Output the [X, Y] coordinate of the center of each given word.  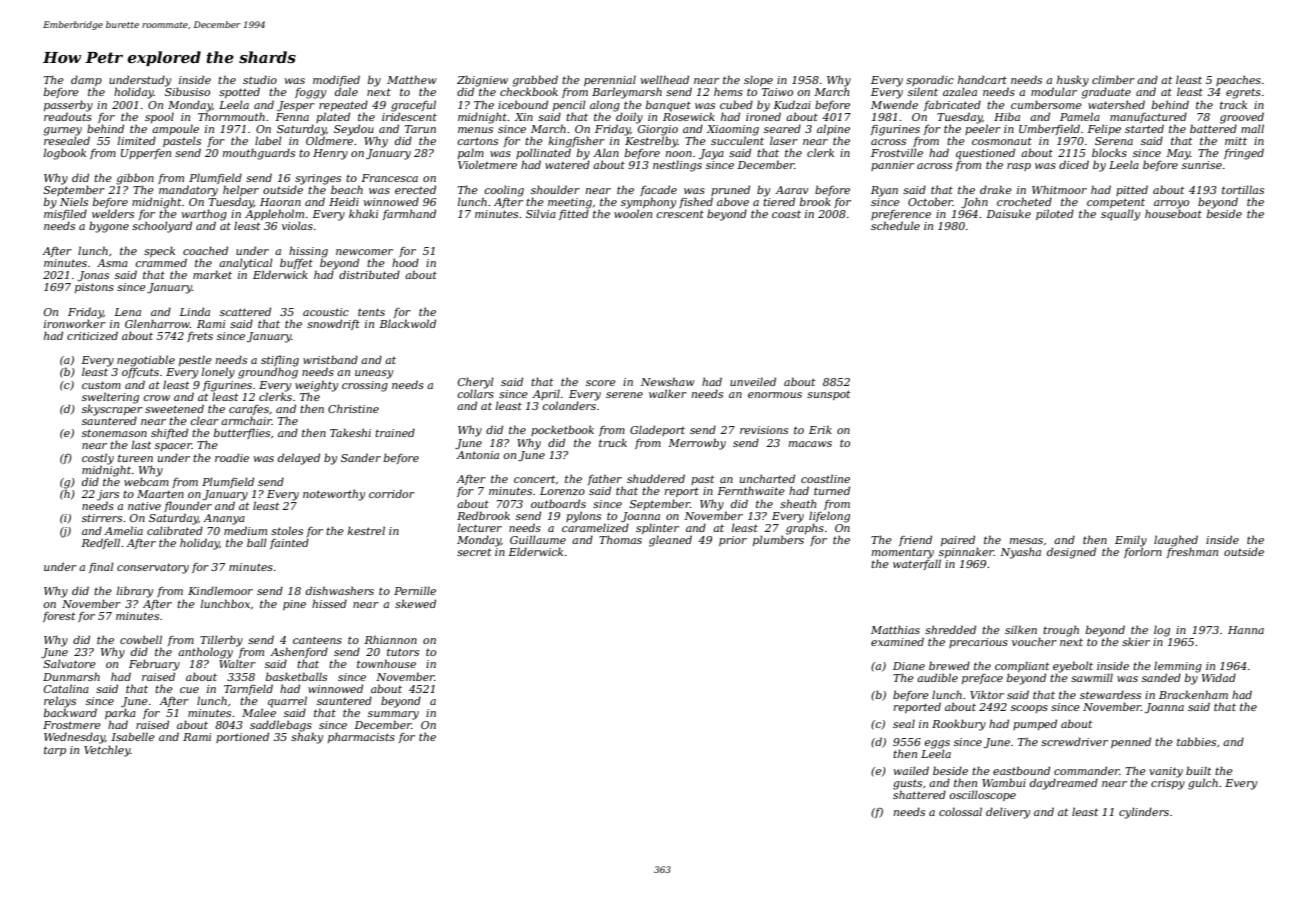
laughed [1176, 541]
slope [758, 80]
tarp [55, 751]
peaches [1238, 80]
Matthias [895, 629]
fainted [289, 543]
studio [260, 79]
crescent [680, 214]
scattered [245, 311]
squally [1120, 215]
